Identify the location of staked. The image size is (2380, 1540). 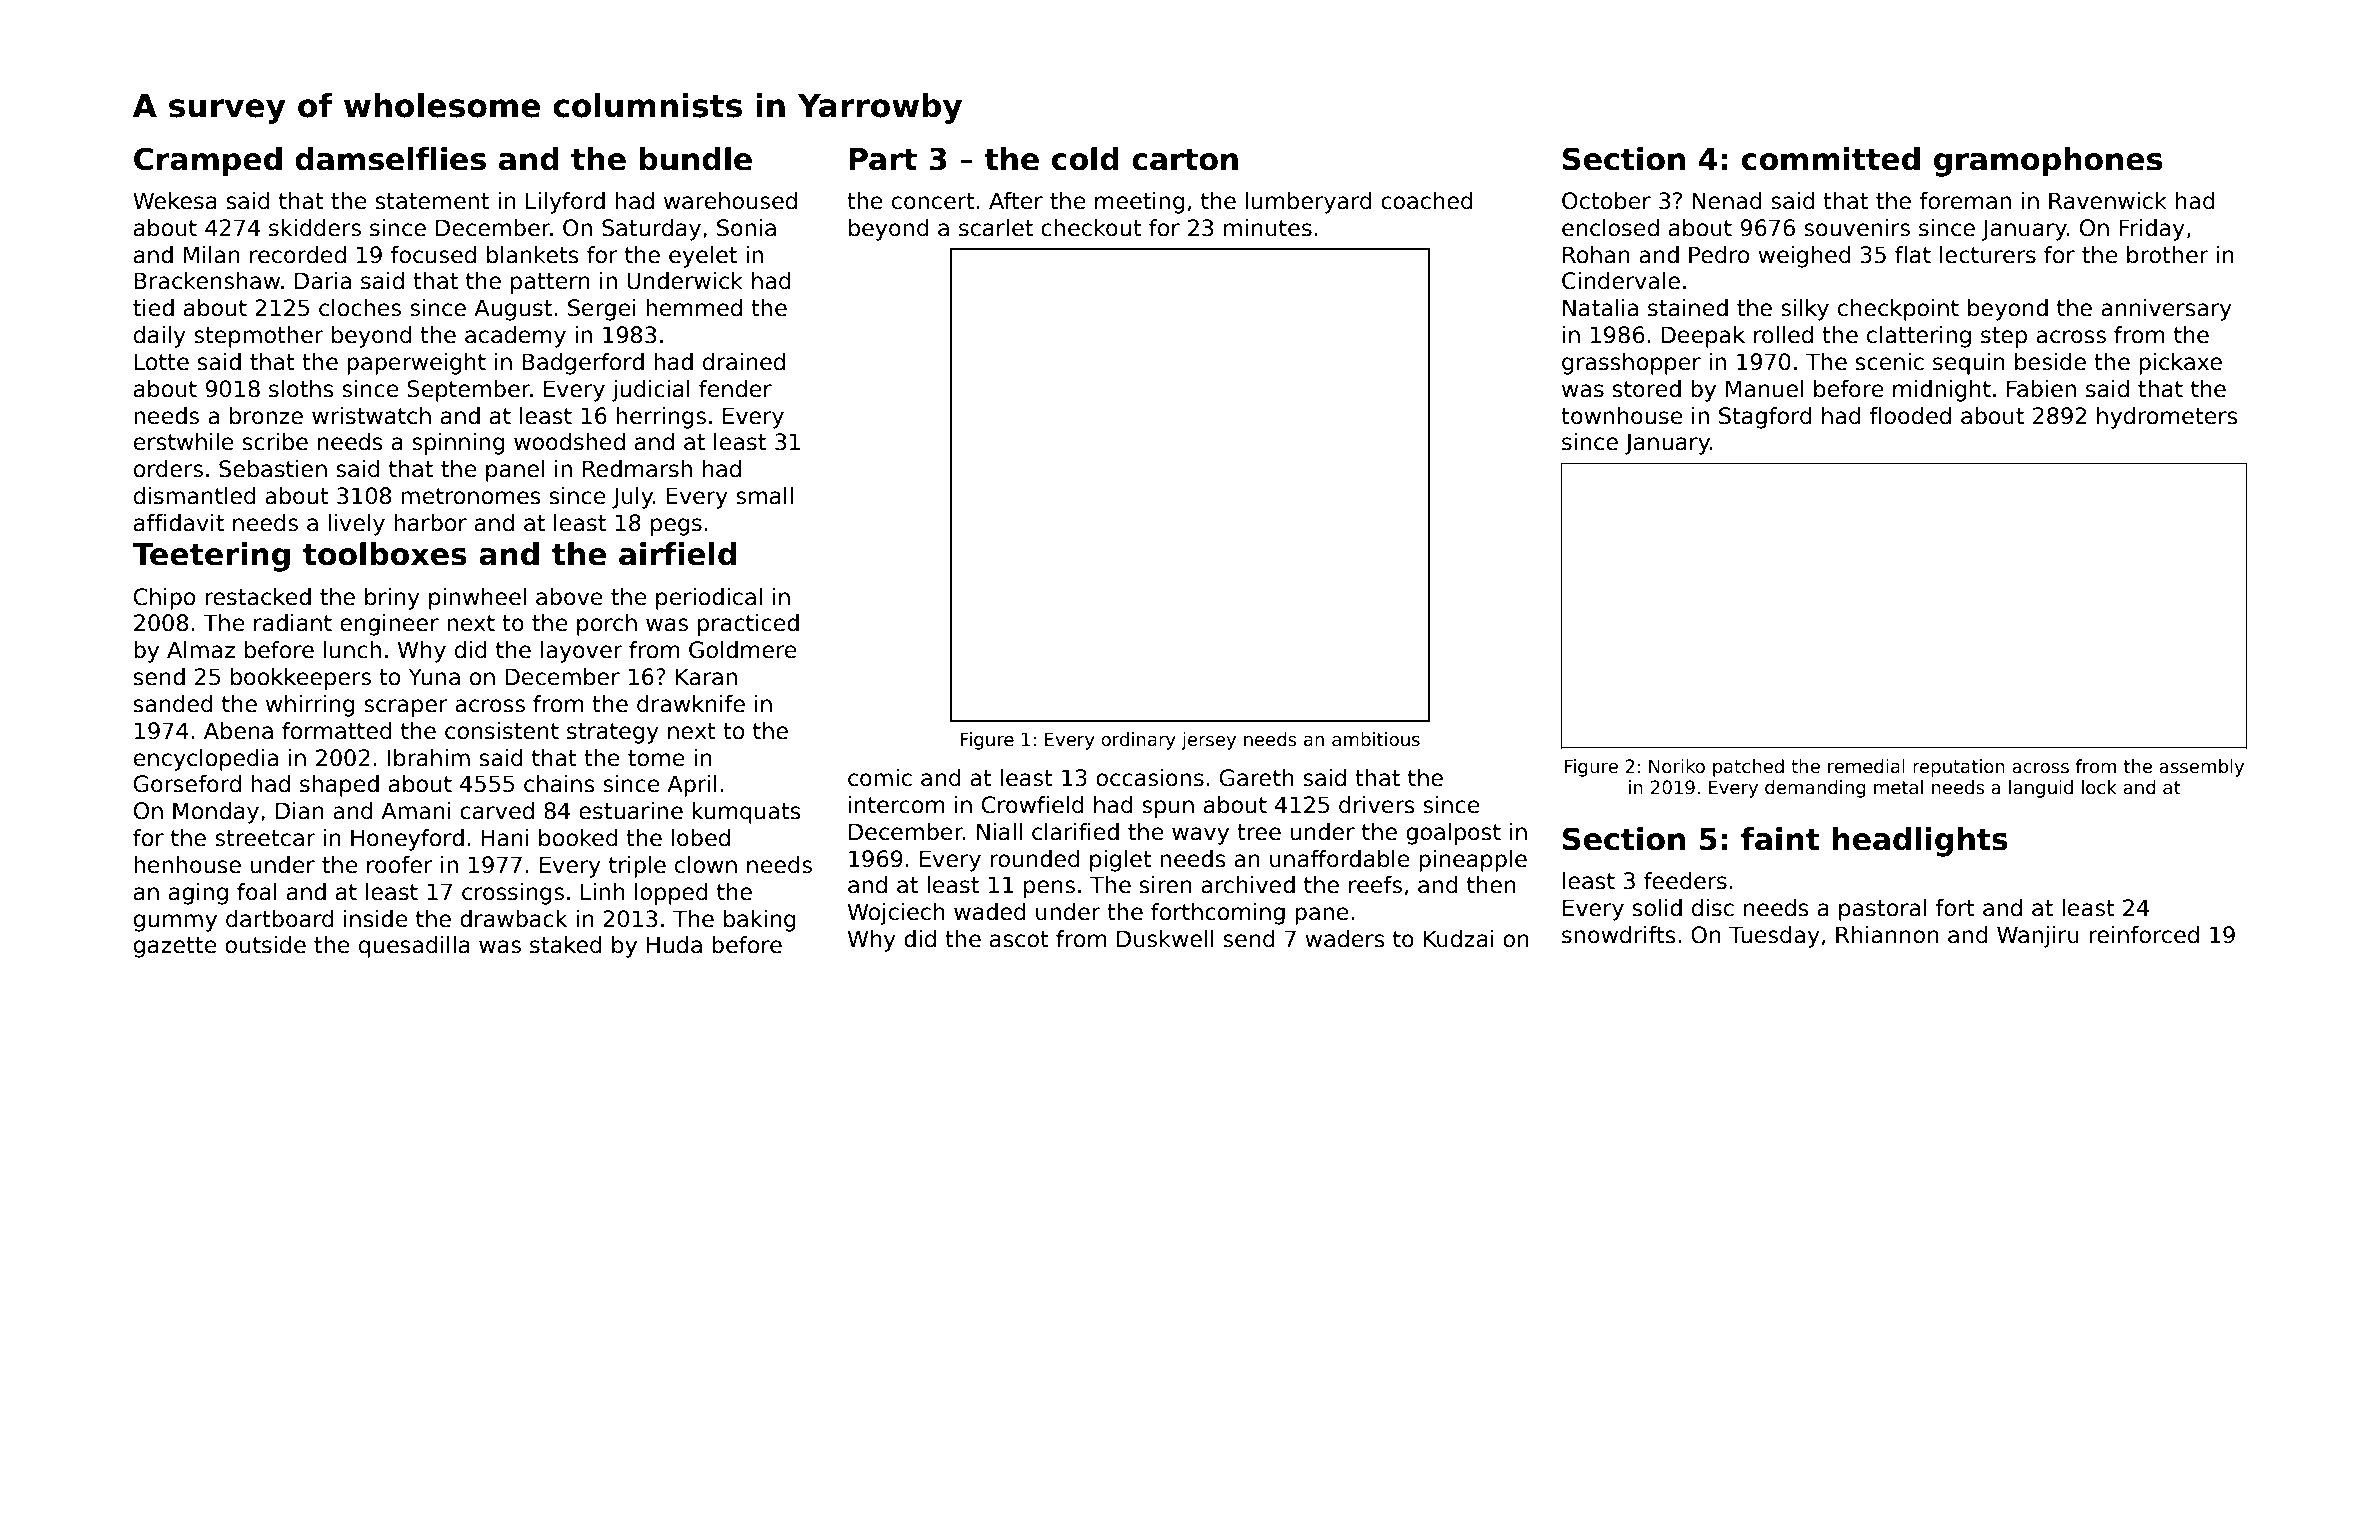
(565, 945).
